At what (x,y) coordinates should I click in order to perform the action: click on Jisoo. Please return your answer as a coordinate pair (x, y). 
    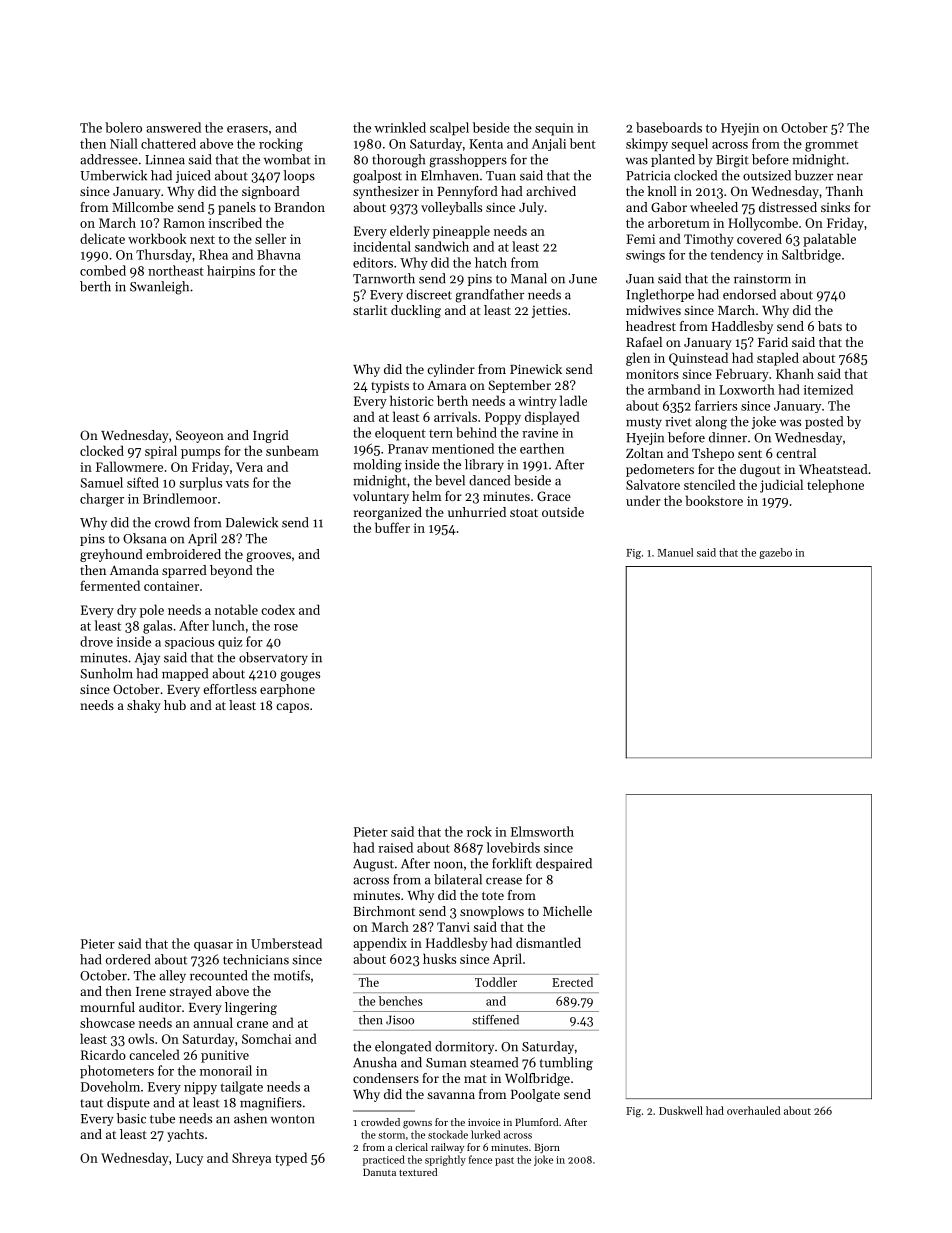
    Looking at the image, I should click on (400, 1020).
